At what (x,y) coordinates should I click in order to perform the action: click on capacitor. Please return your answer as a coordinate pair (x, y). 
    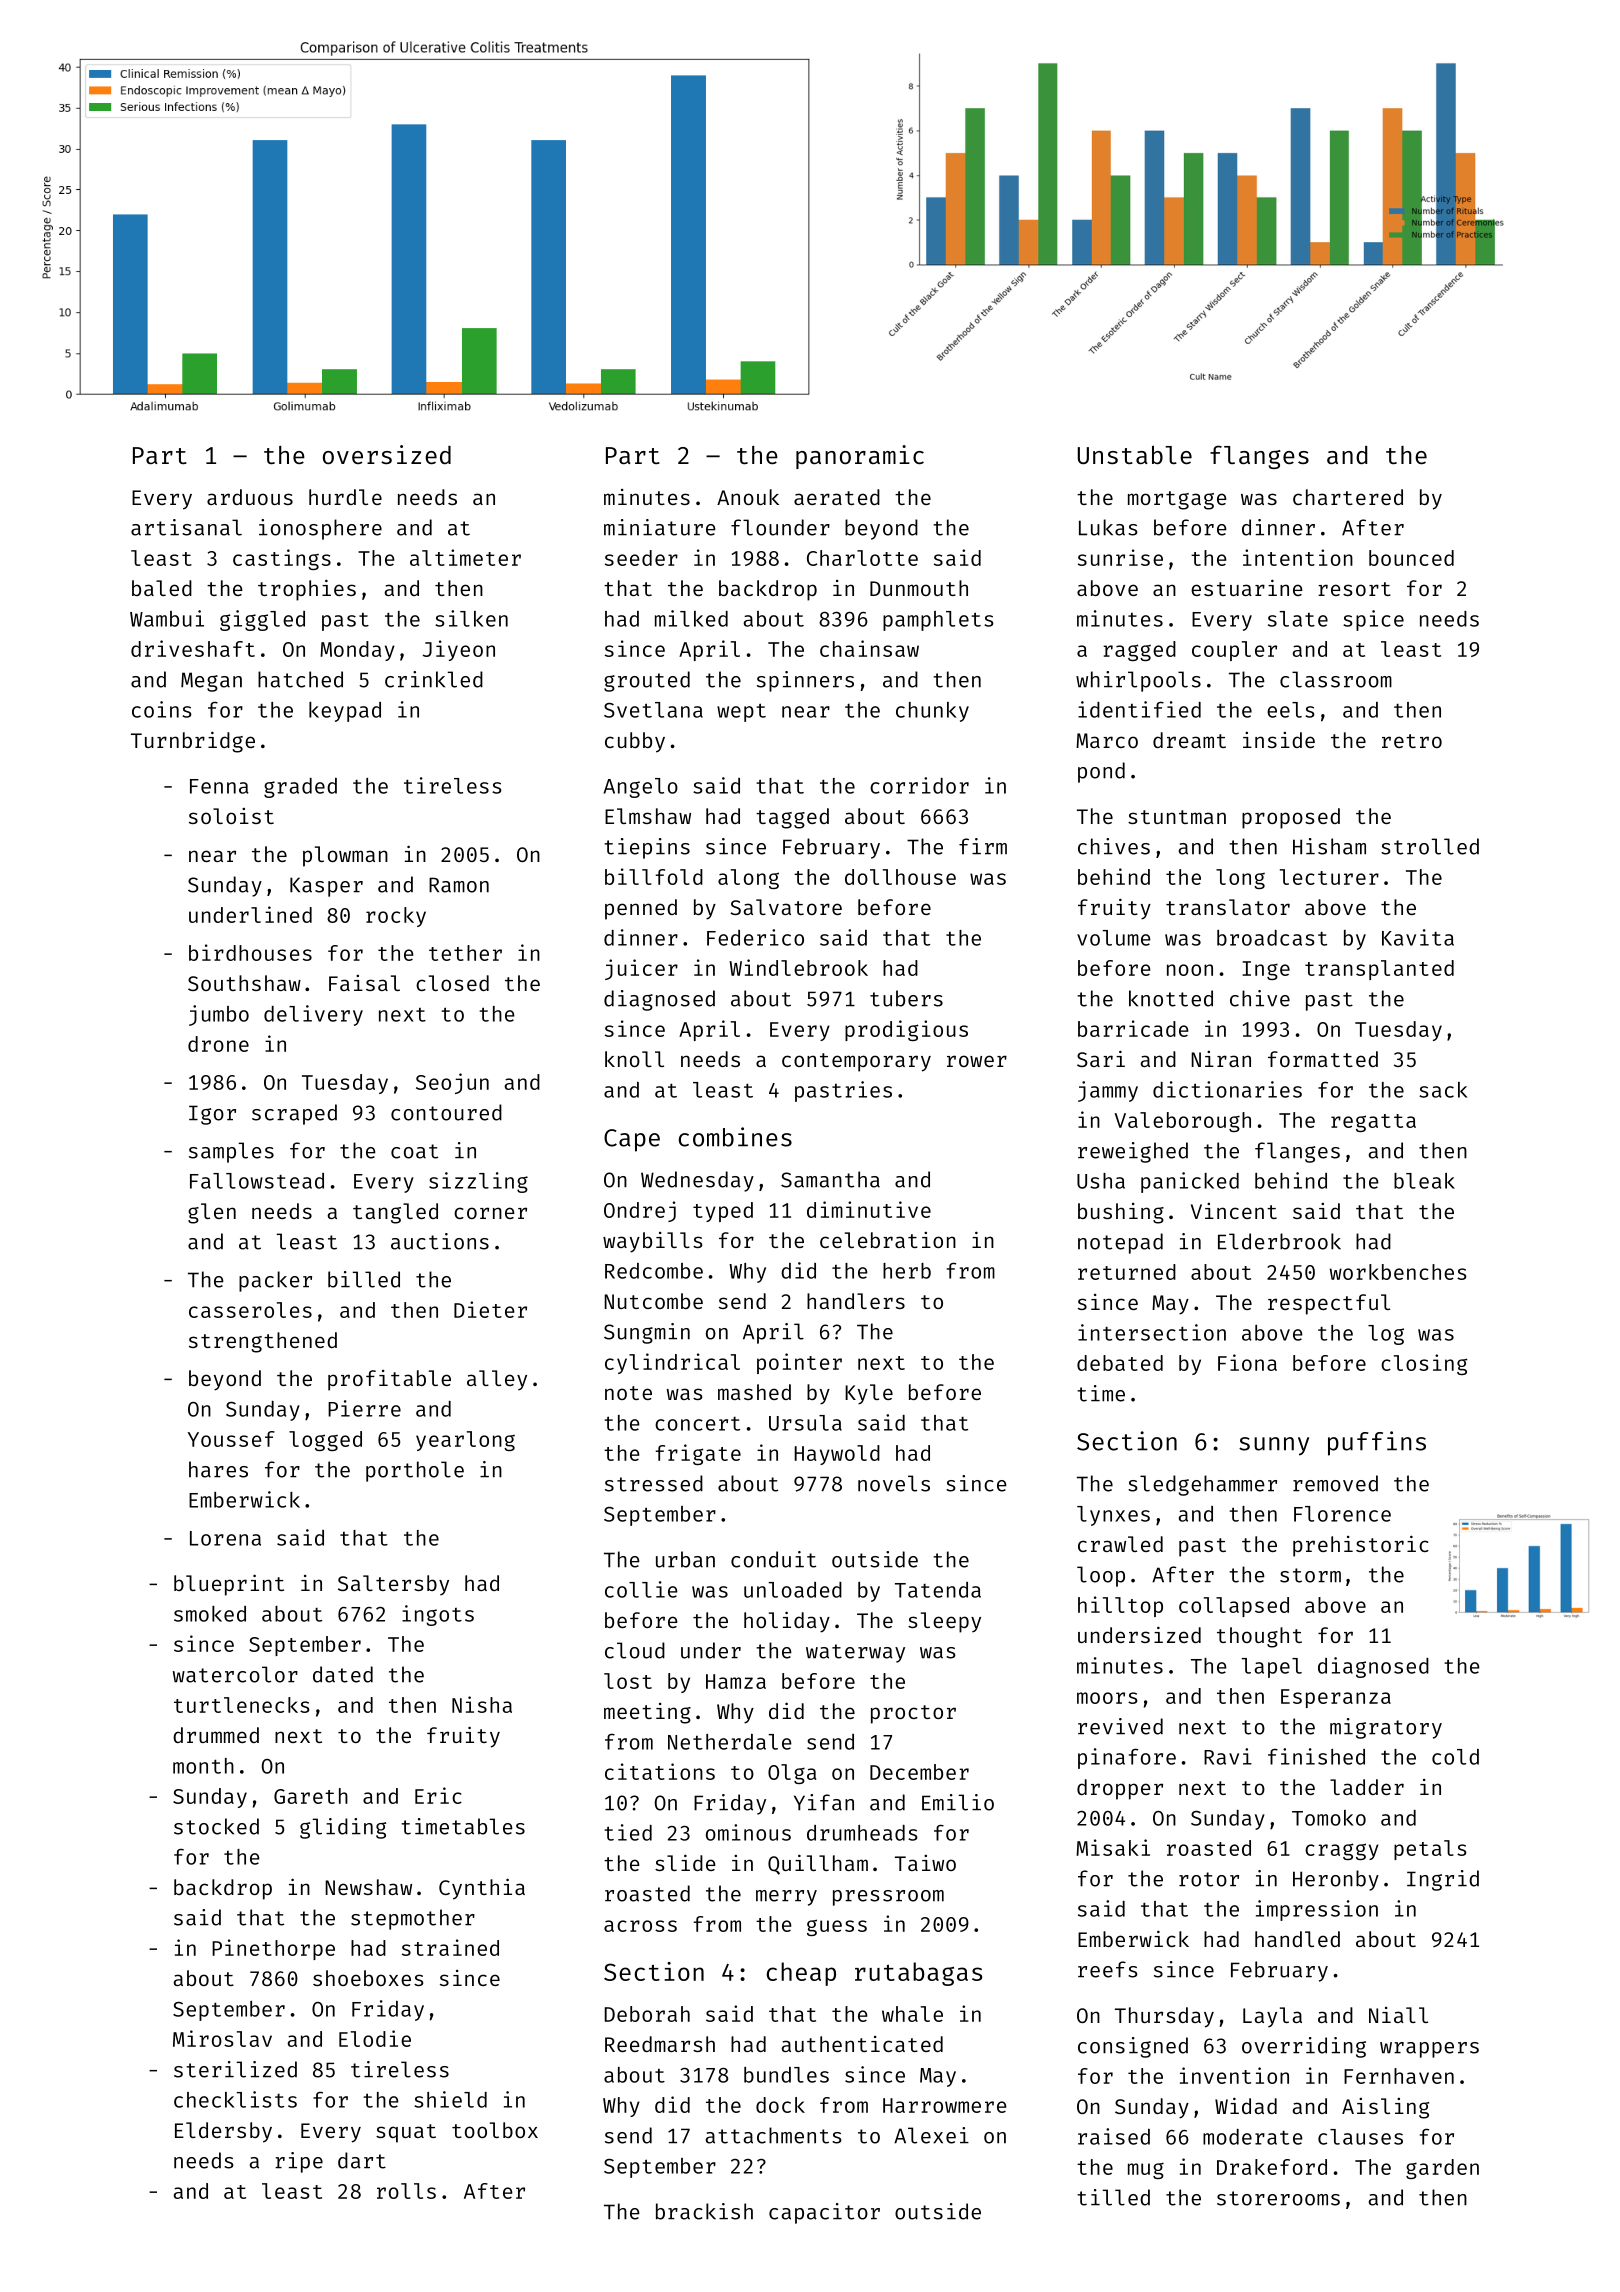
    Looking at the image, I should click on (824, 2213).
